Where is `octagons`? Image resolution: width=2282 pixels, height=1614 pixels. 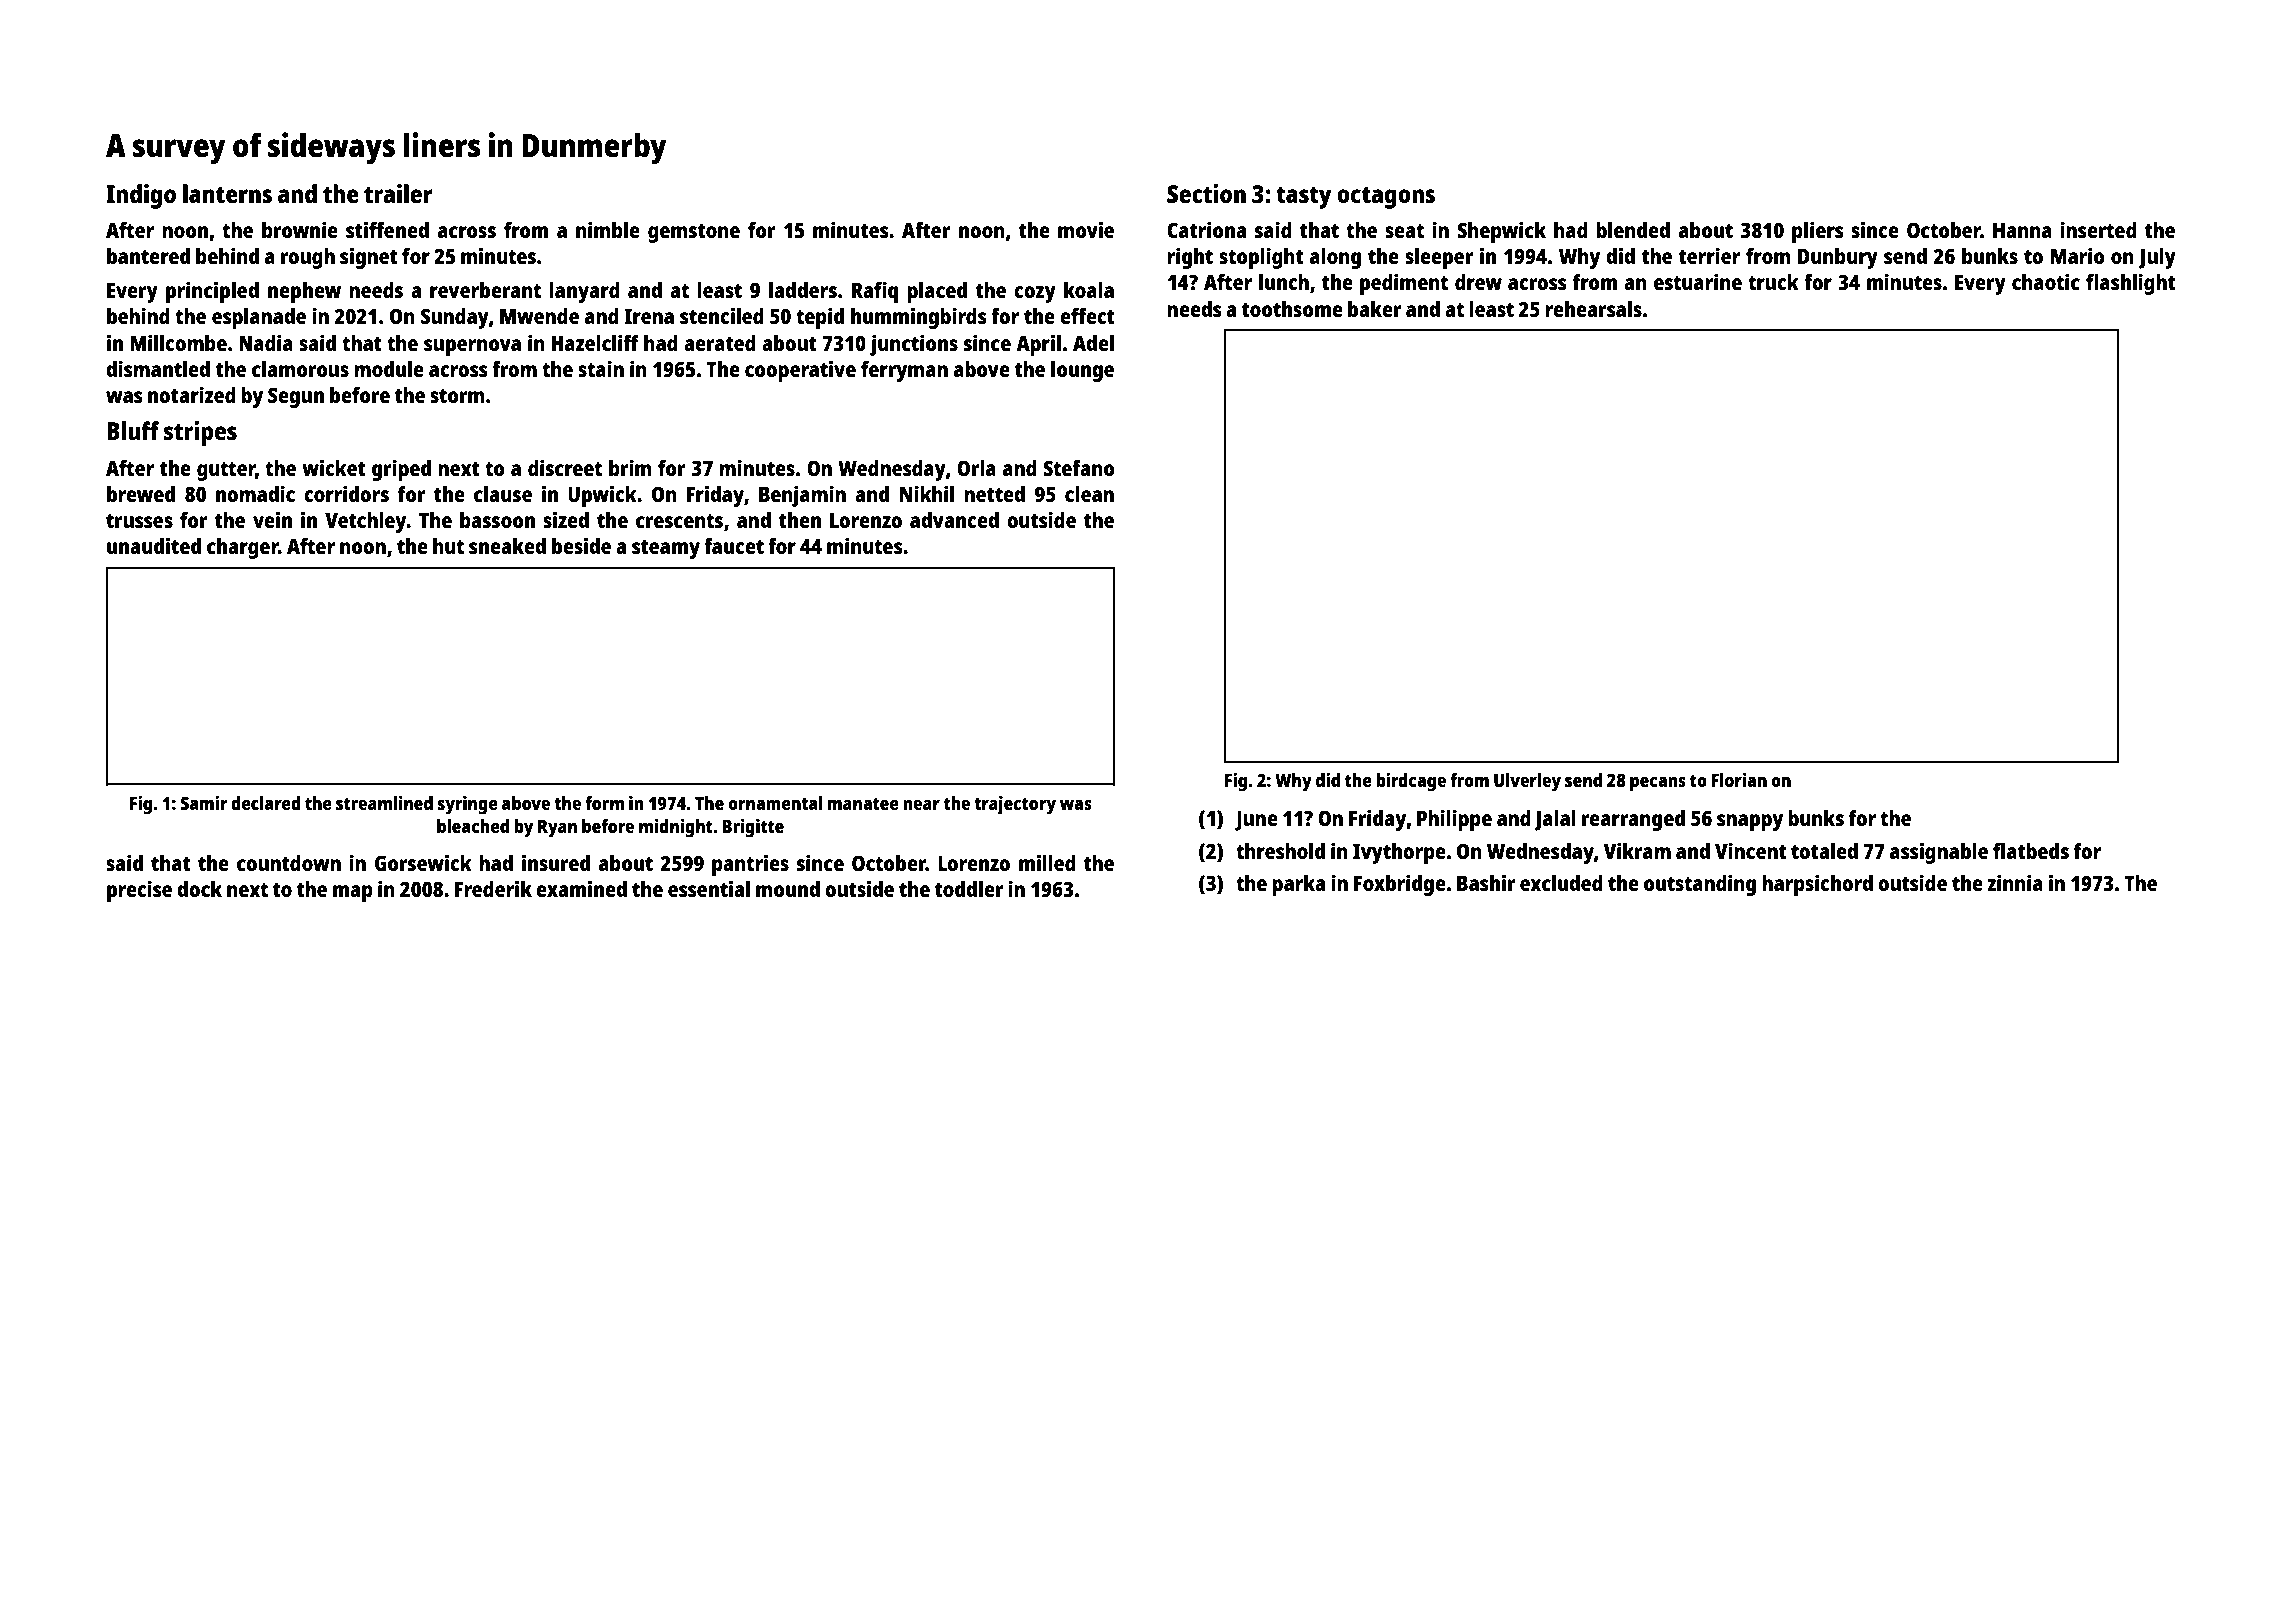
octagons is located at coordinates (1386, 197).
